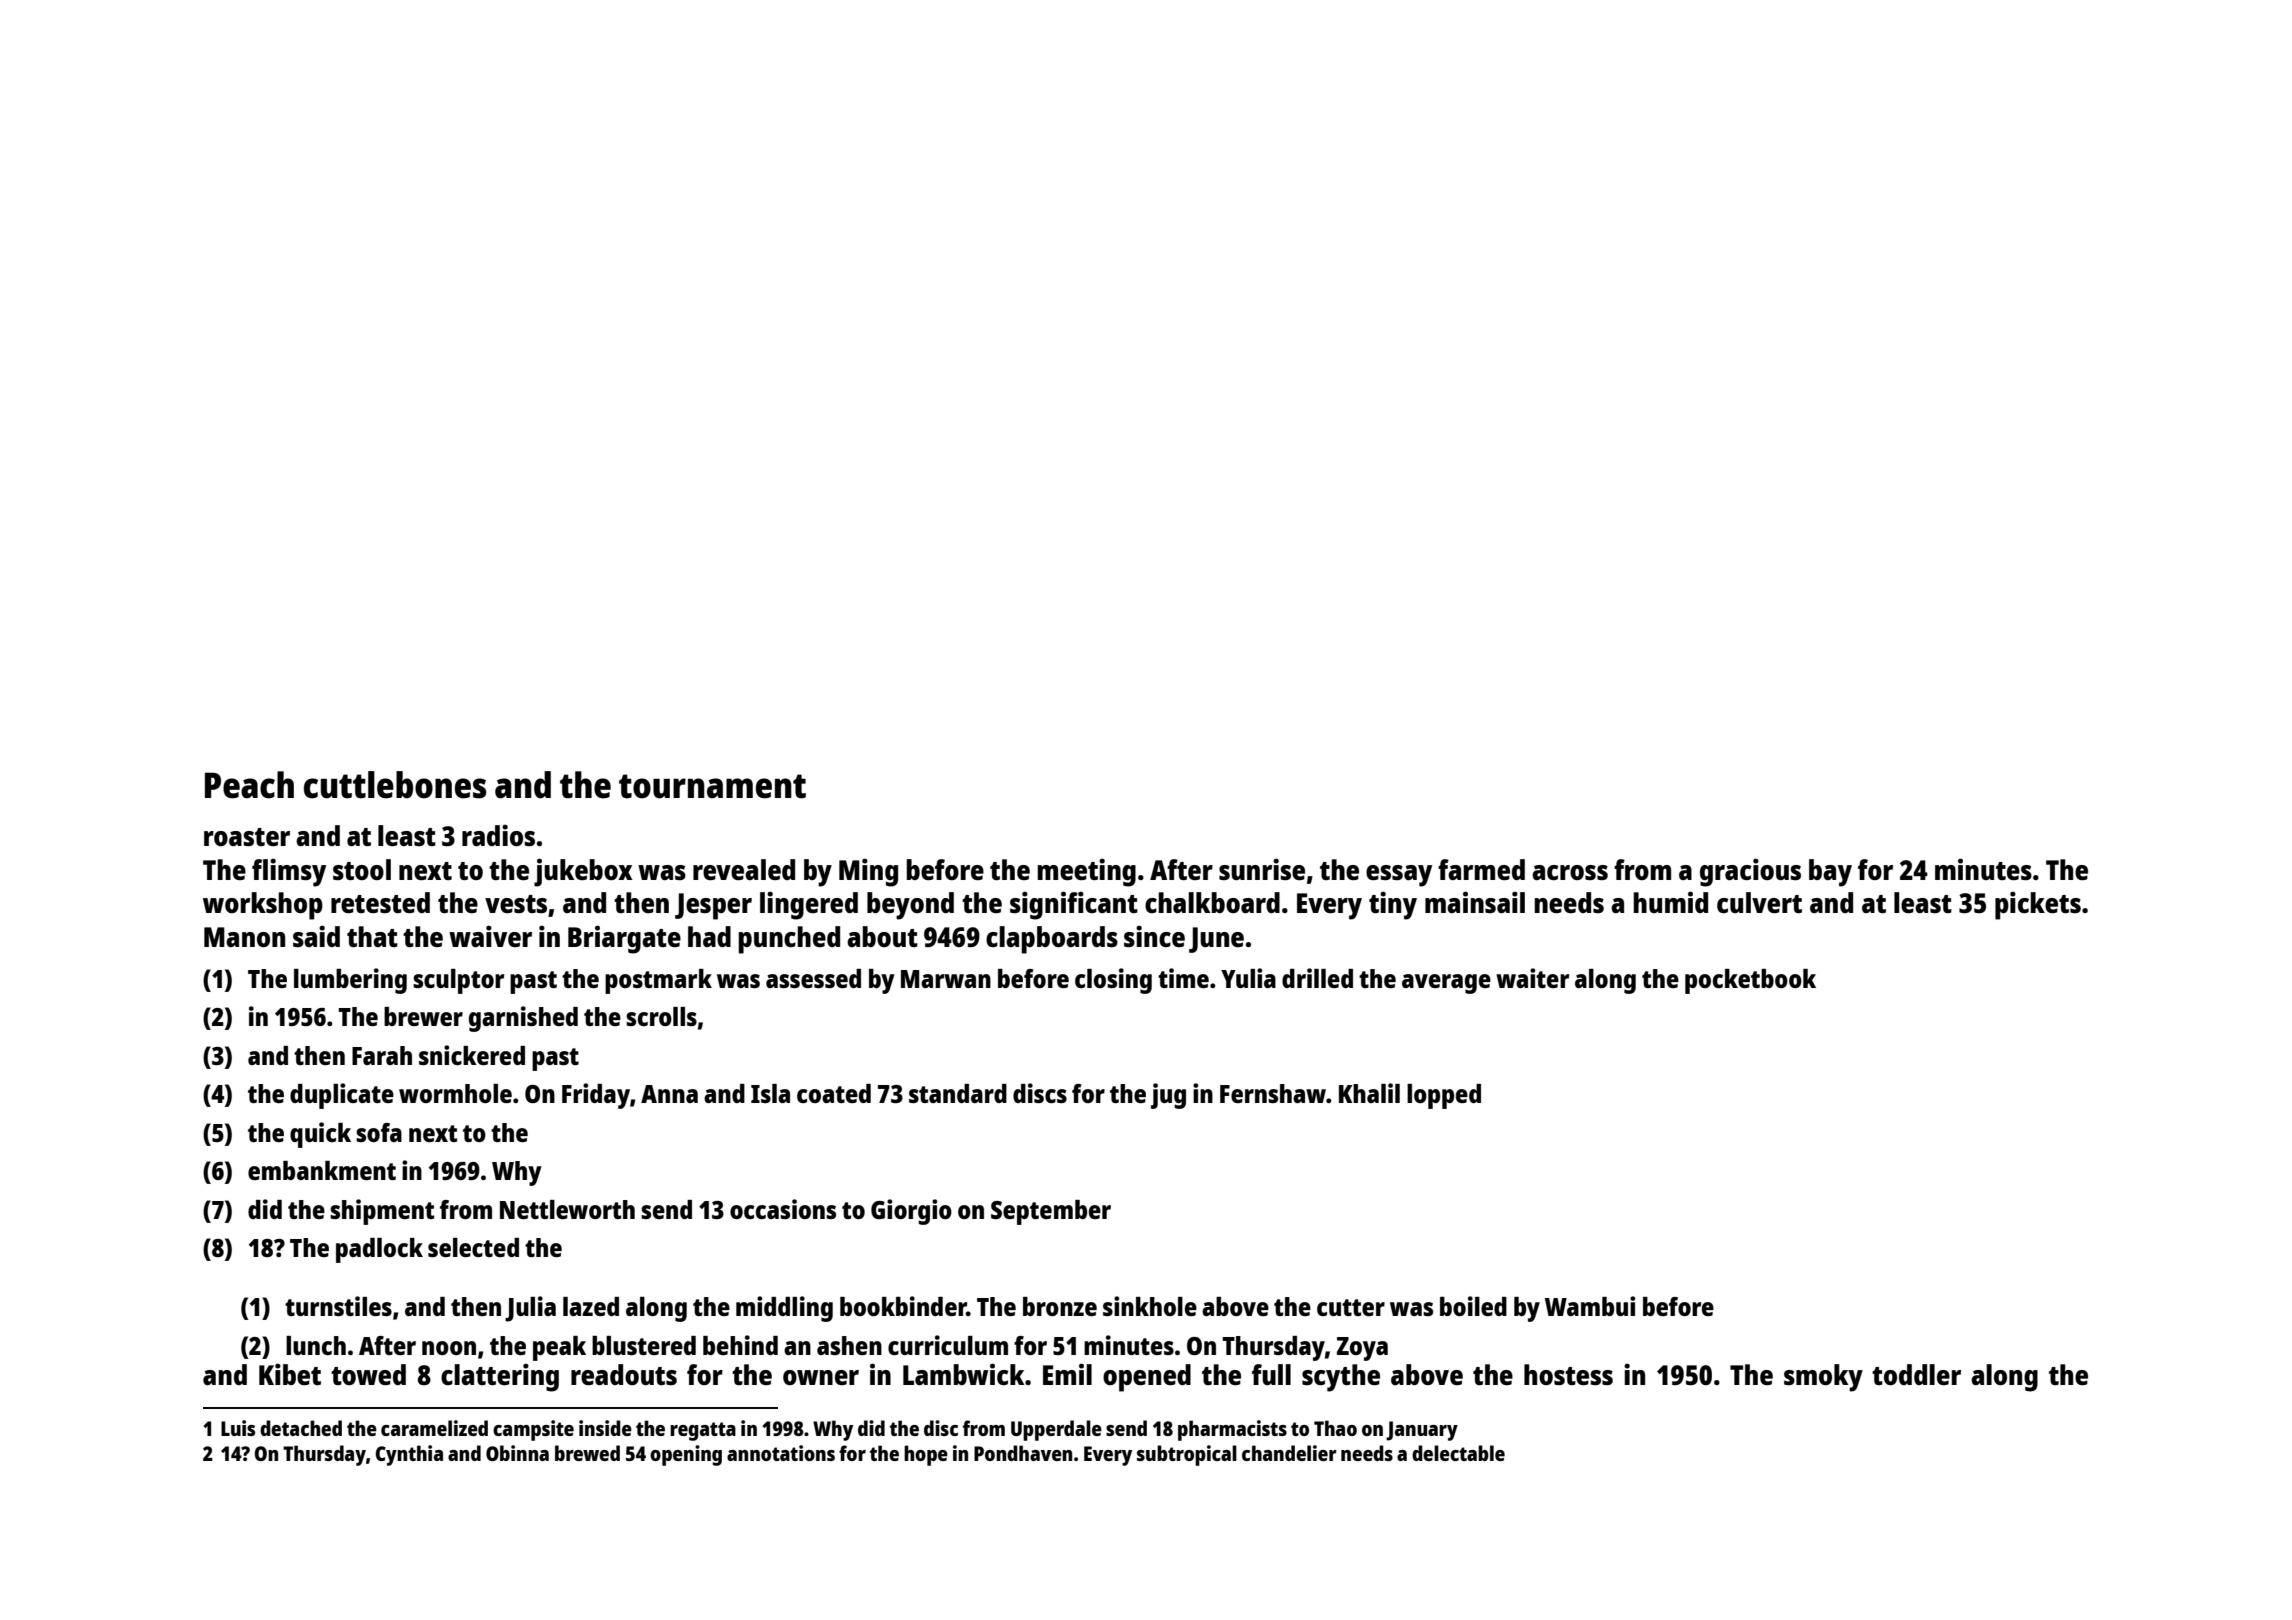  I want to click on cutter, so click(1351, 1307).
